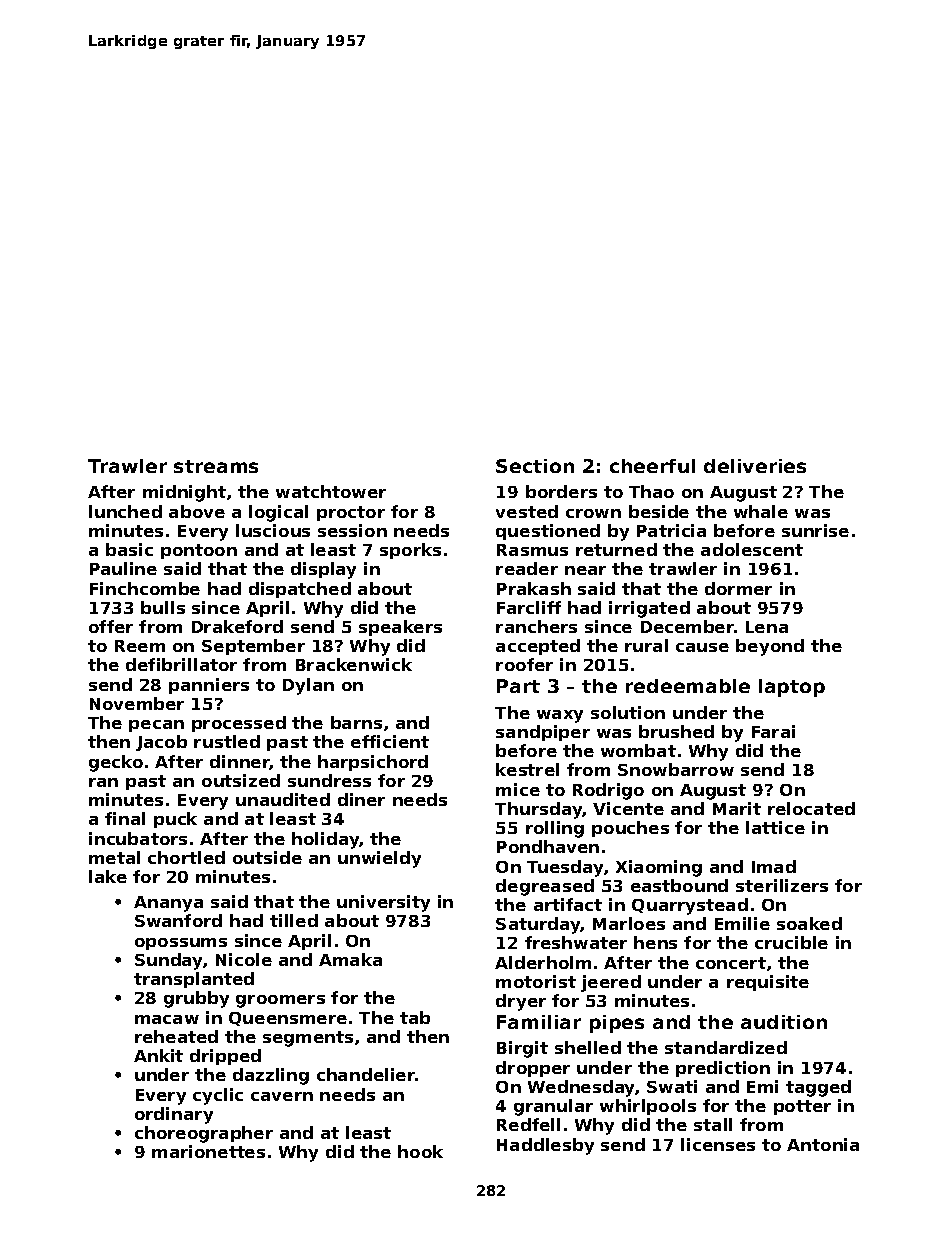 Image resolution: width=952 pixels, height=1233 pixels. Describe the element at coordinates (767, 627) in the screenshot. I see `Lena` at that location.
